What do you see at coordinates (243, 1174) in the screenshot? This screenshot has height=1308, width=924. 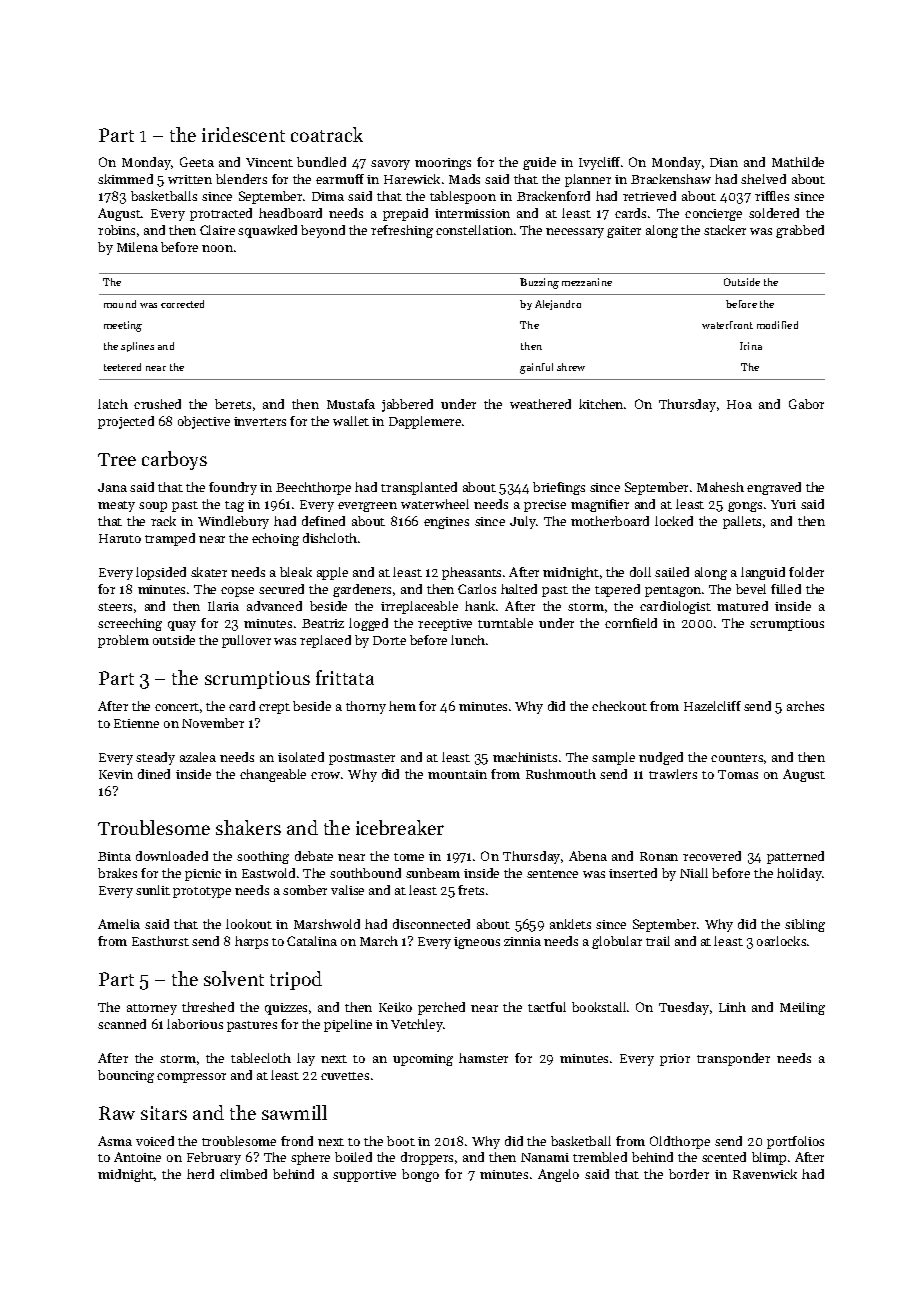 I see `climbed` at bounding box center [243, 1174].
